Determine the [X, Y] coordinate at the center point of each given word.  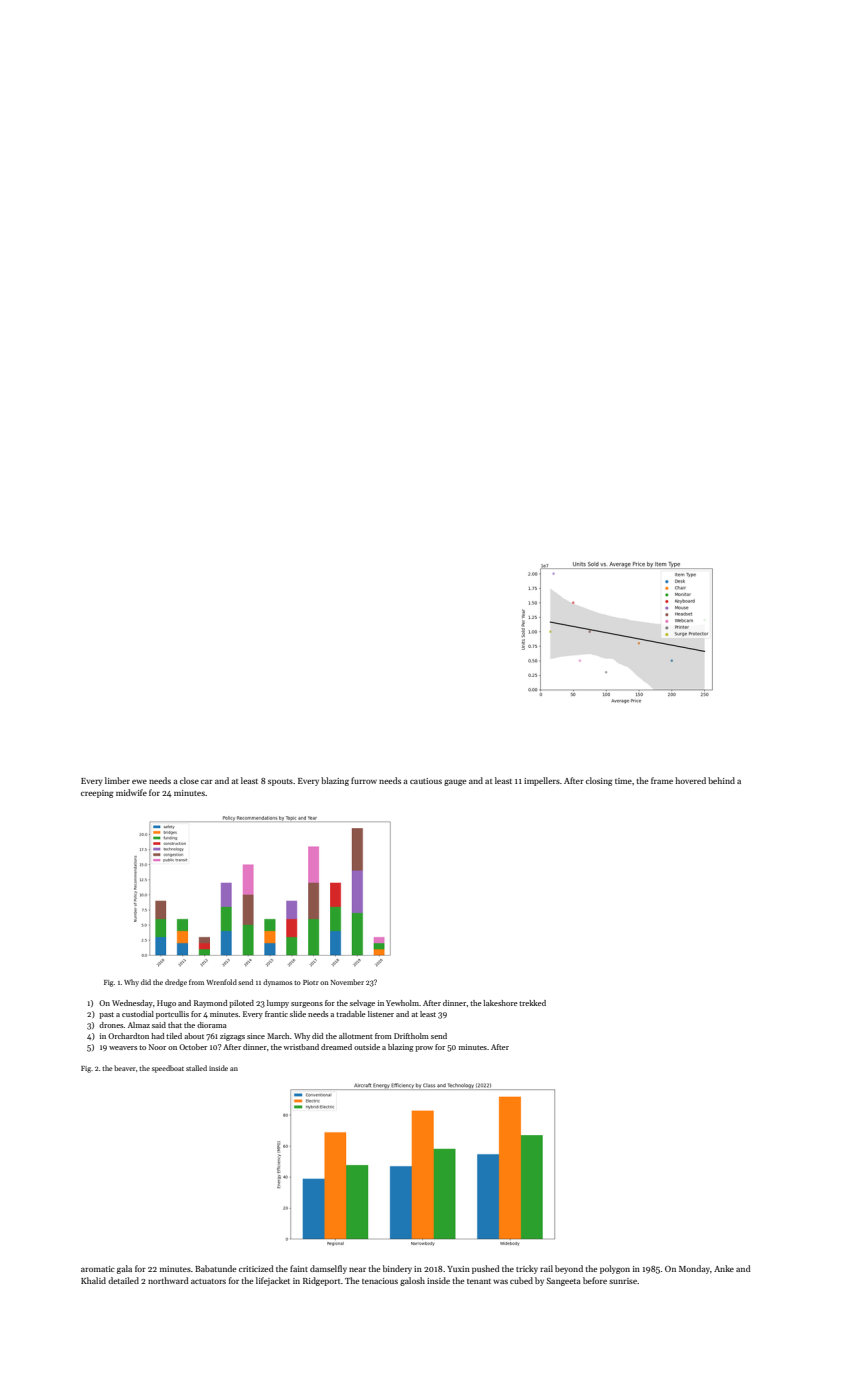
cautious [426, 781]
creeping [97, 794]
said [159, 1025]
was [500, 1281]
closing [599, 781]
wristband [301, 1047]
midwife [131, 792]
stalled [196, 1068]
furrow [364, 780]
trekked [532, 1003]
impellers [542, 781]
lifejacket [273, 1281]
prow [424, 1049]
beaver [125, 1068]
